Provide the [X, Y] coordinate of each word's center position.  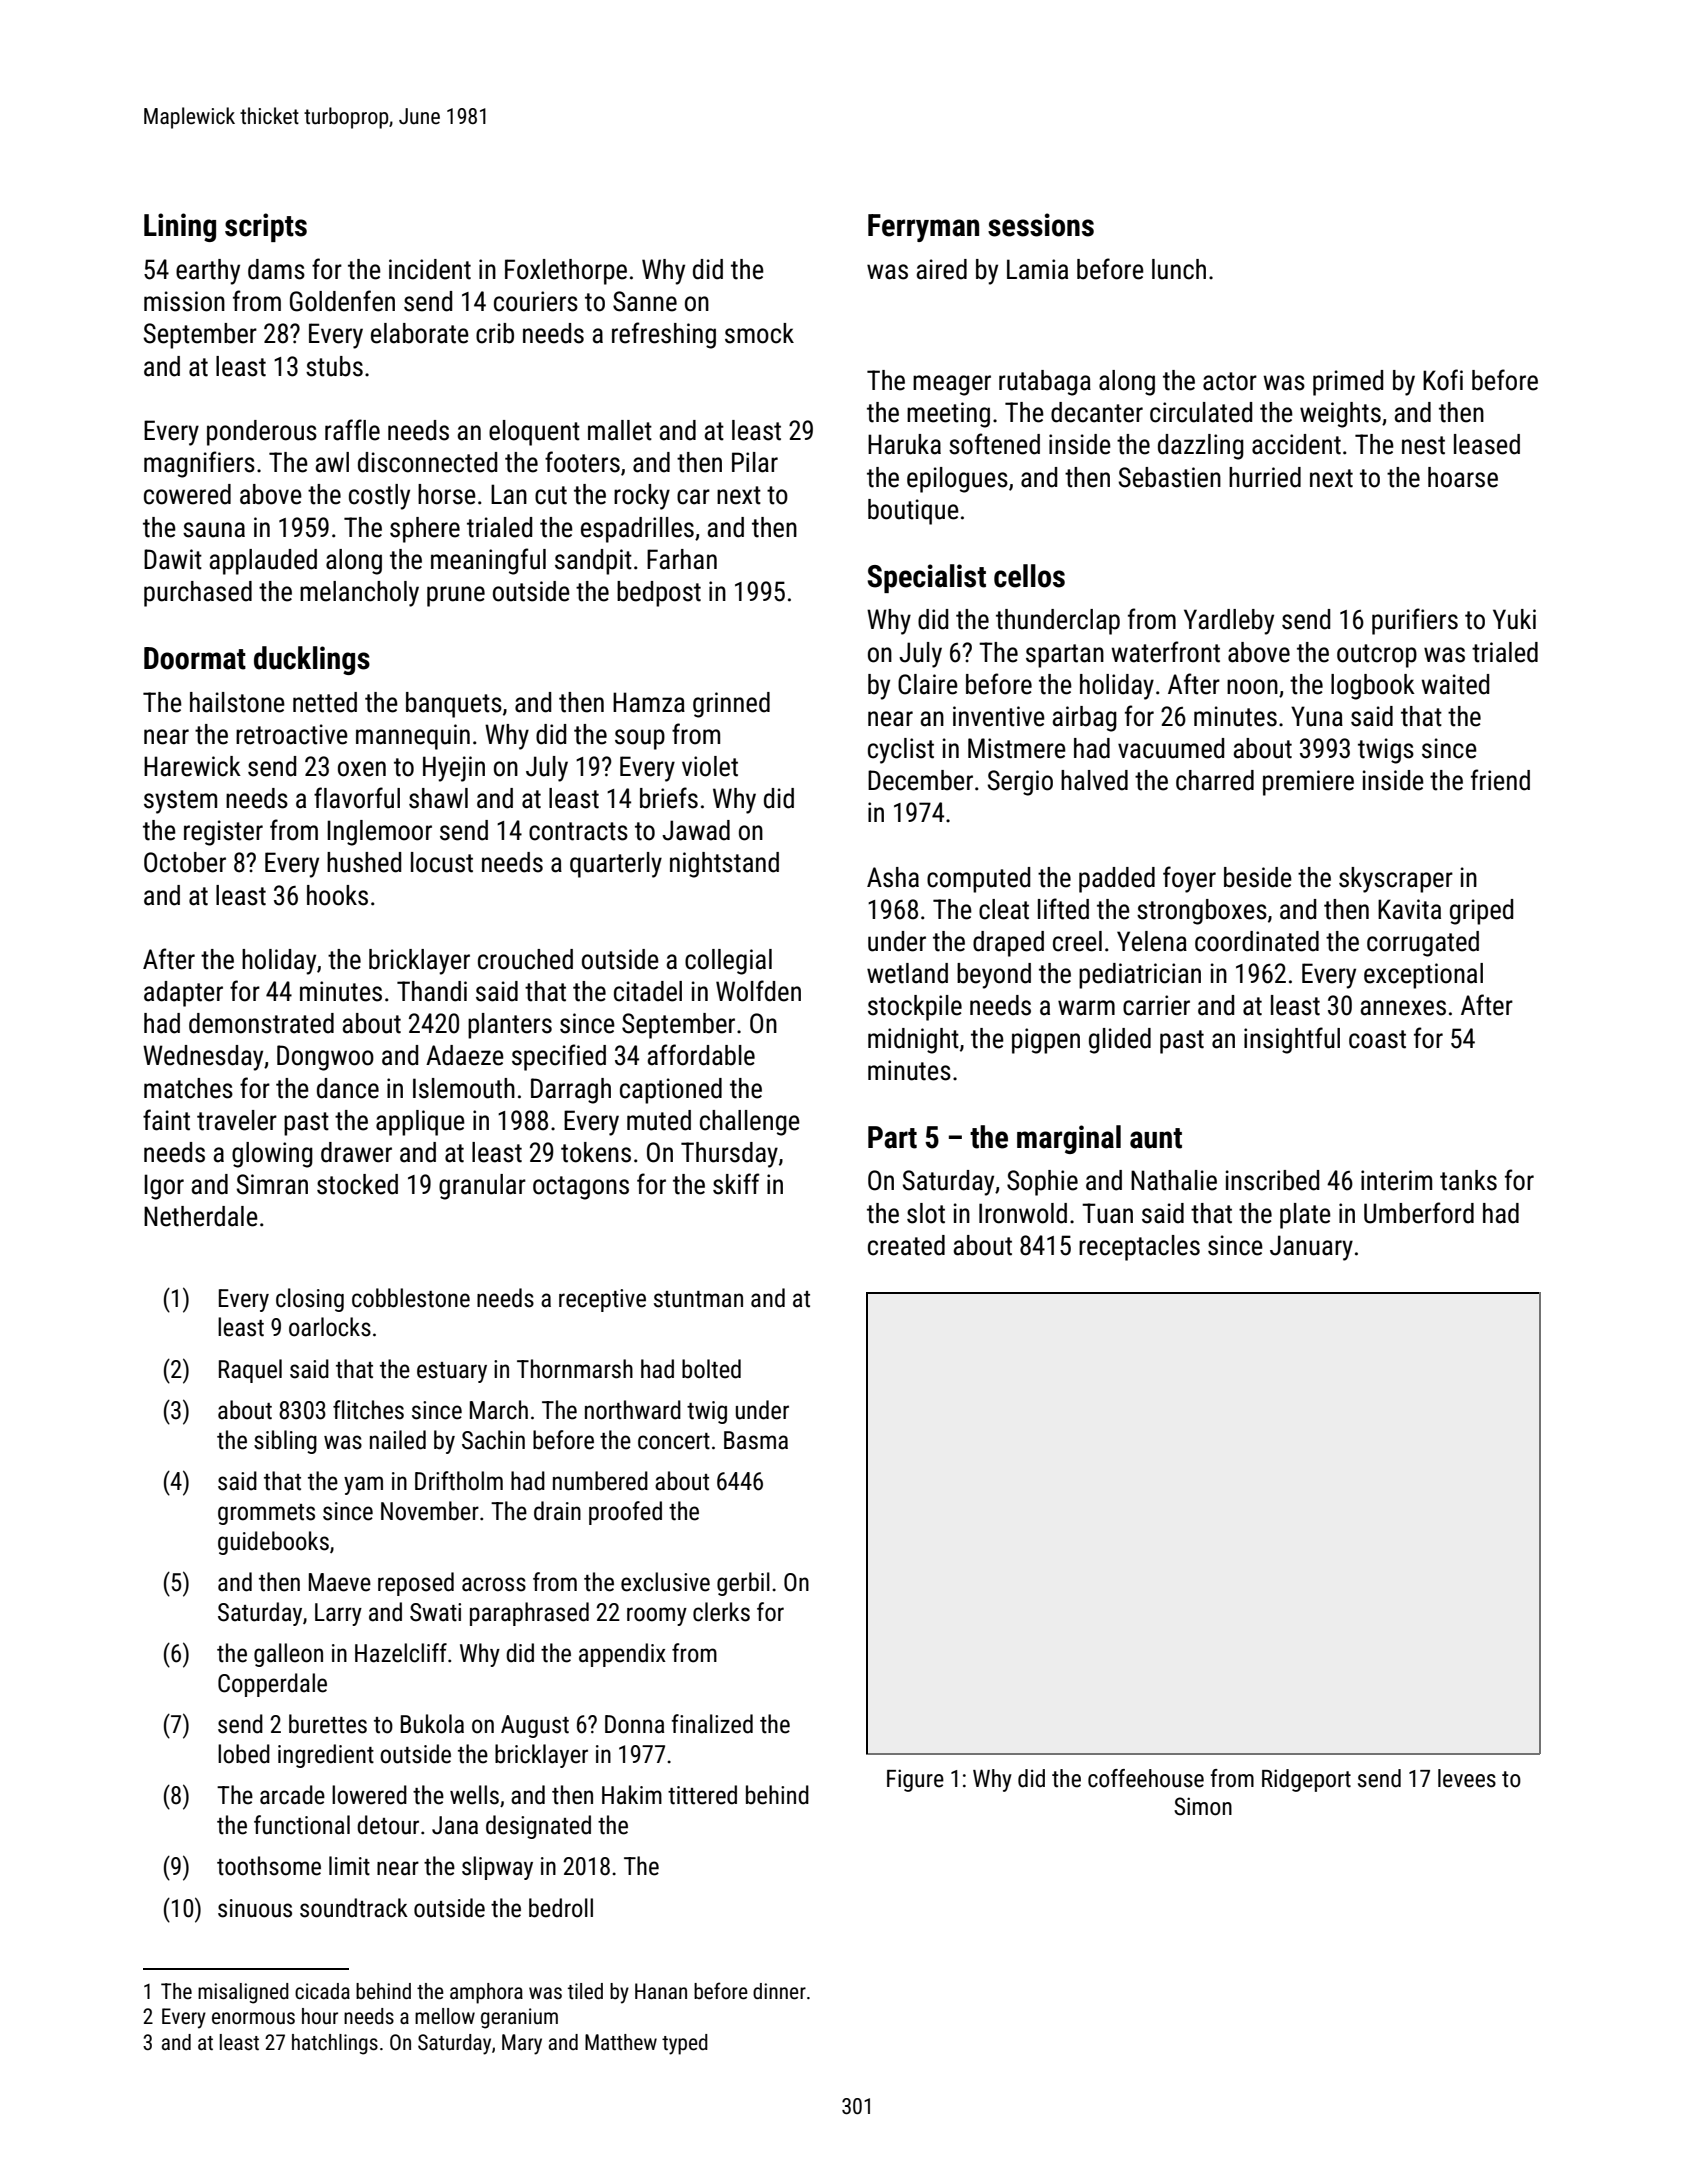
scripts [266, 227]
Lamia [1037, 269]
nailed [398, 1440]
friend [1500, 780]
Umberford [1419, 1213]
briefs [669, 798]
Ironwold [1023, 1213]
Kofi [1443, 380]
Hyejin [454, 769]
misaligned [243, 1993]
